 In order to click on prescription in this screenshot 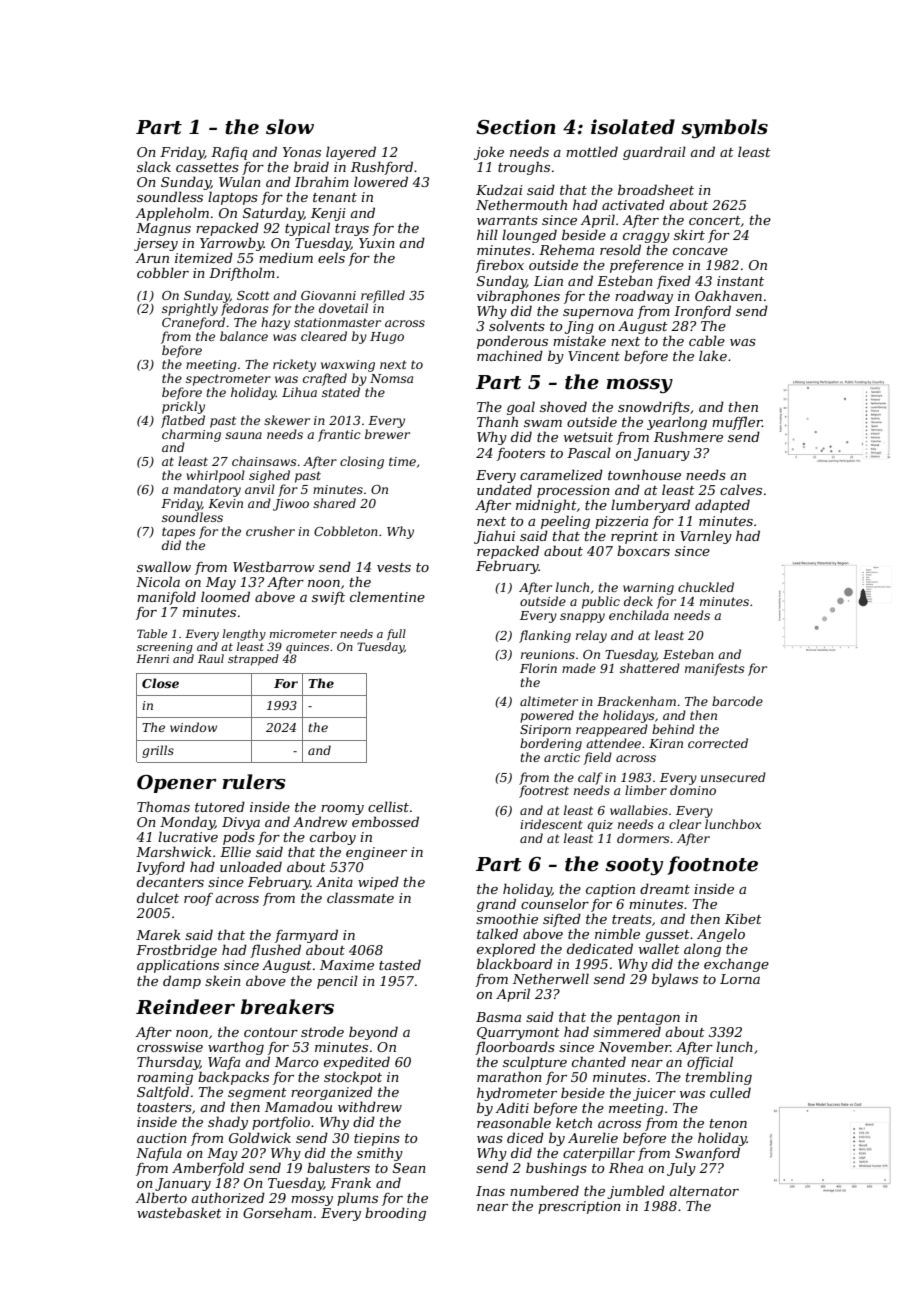, I will do `click(579, 1207)`.
